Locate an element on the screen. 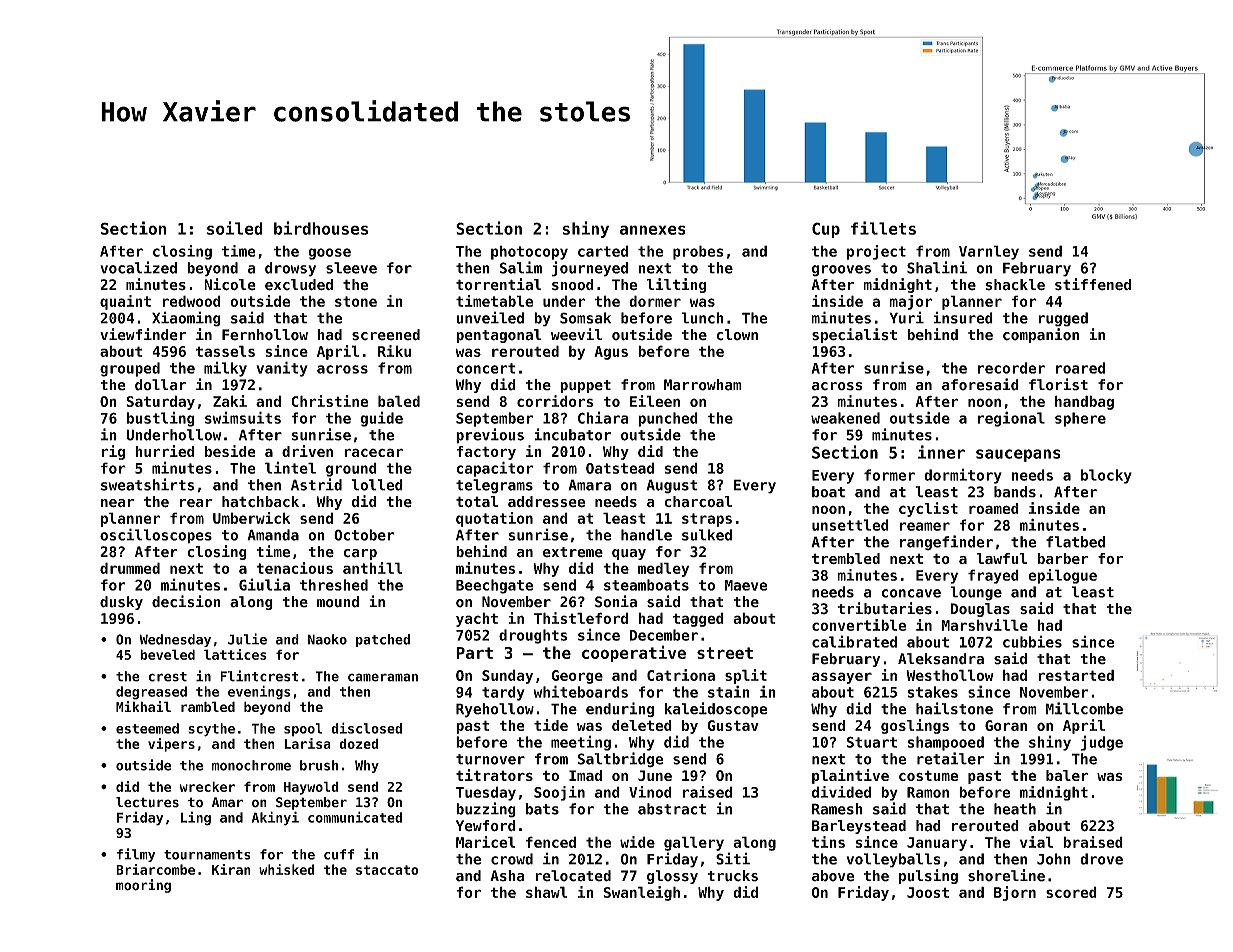 The image size is (1233, 952). stiffened is located at coordinates (1093, 284).
